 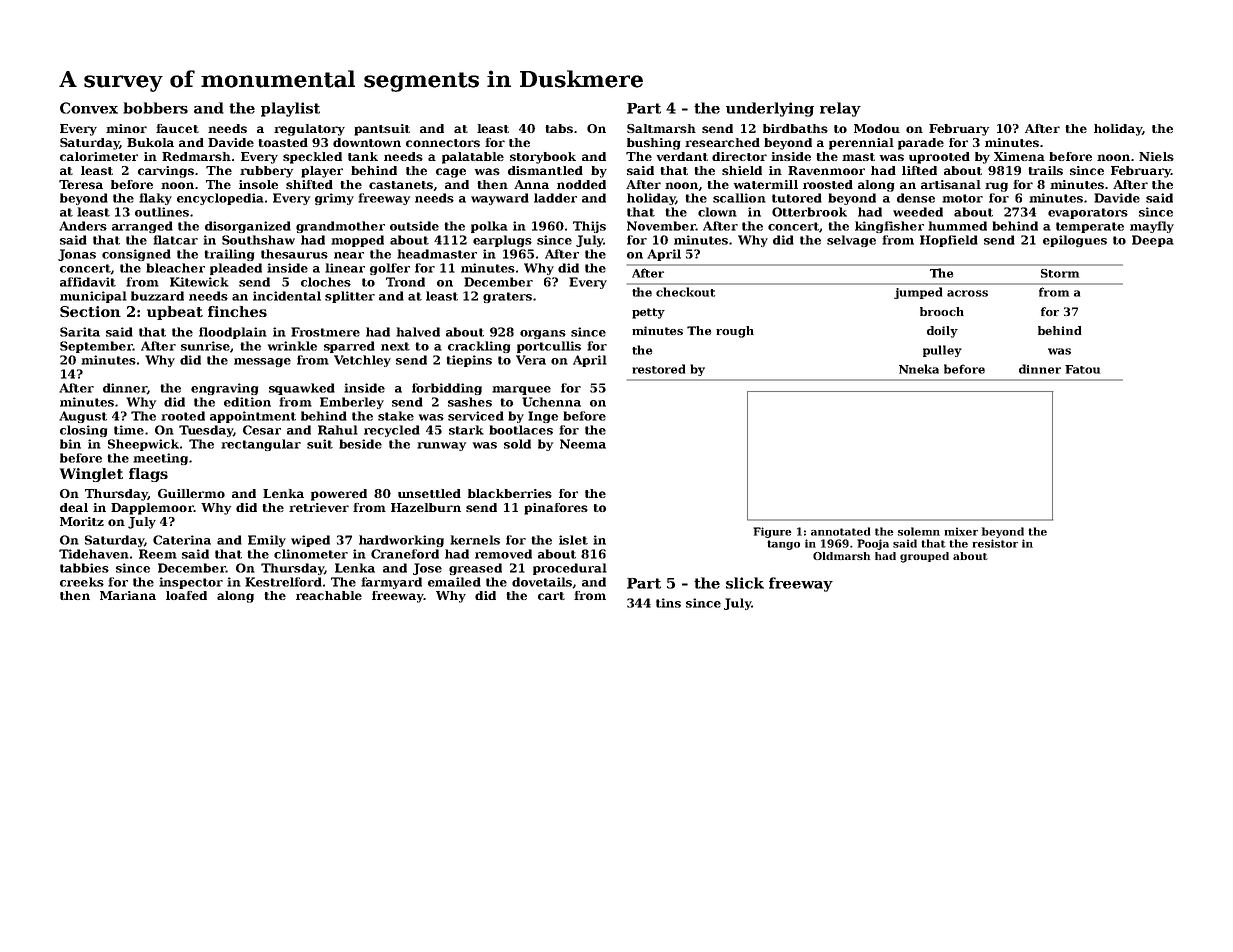 I want to click on cart, so click(x=551, y=596).
